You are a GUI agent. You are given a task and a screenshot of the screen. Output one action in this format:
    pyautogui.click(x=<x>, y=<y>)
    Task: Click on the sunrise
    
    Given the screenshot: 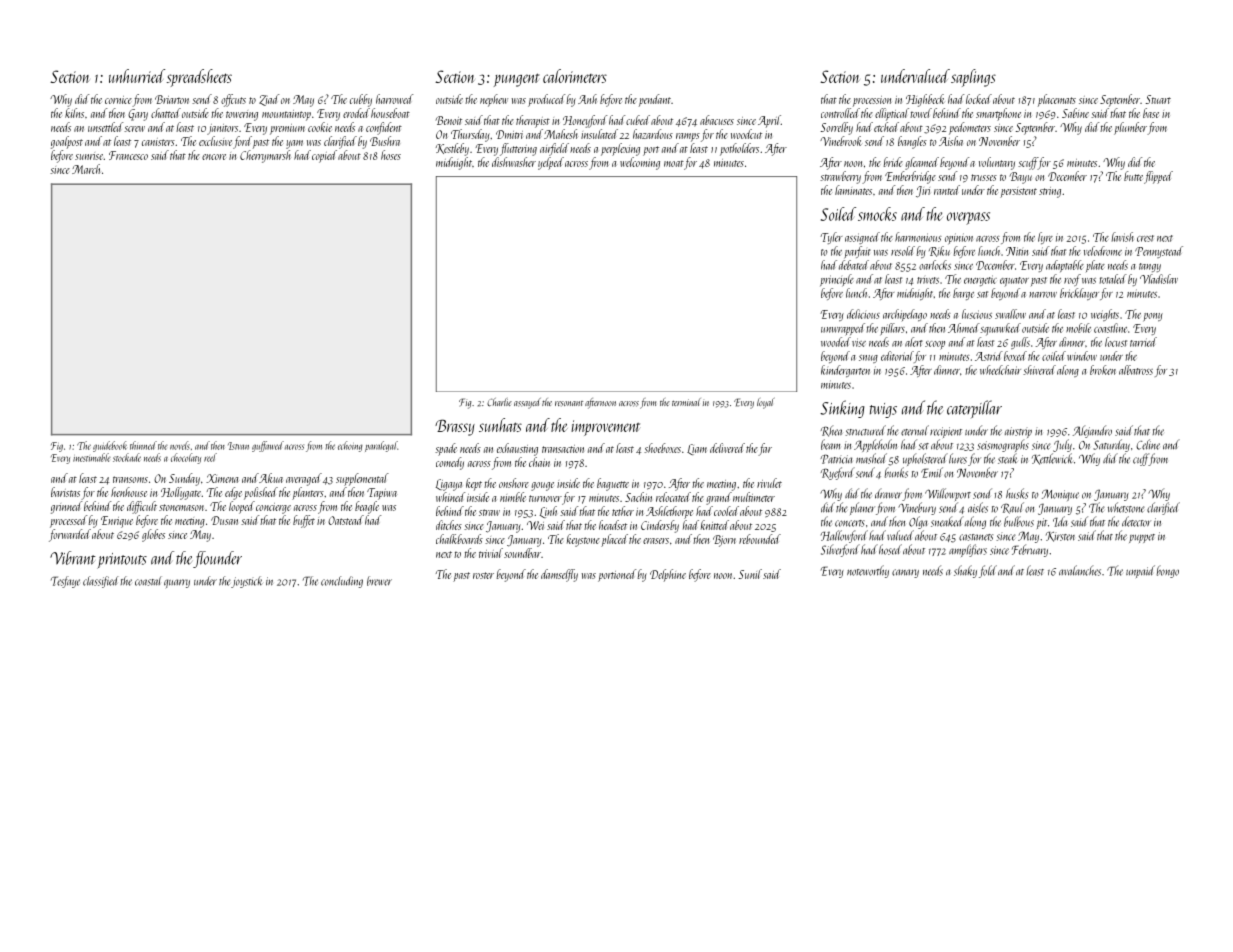 What is the action you would take?
    pyautogui.click(x=89, y=156)
